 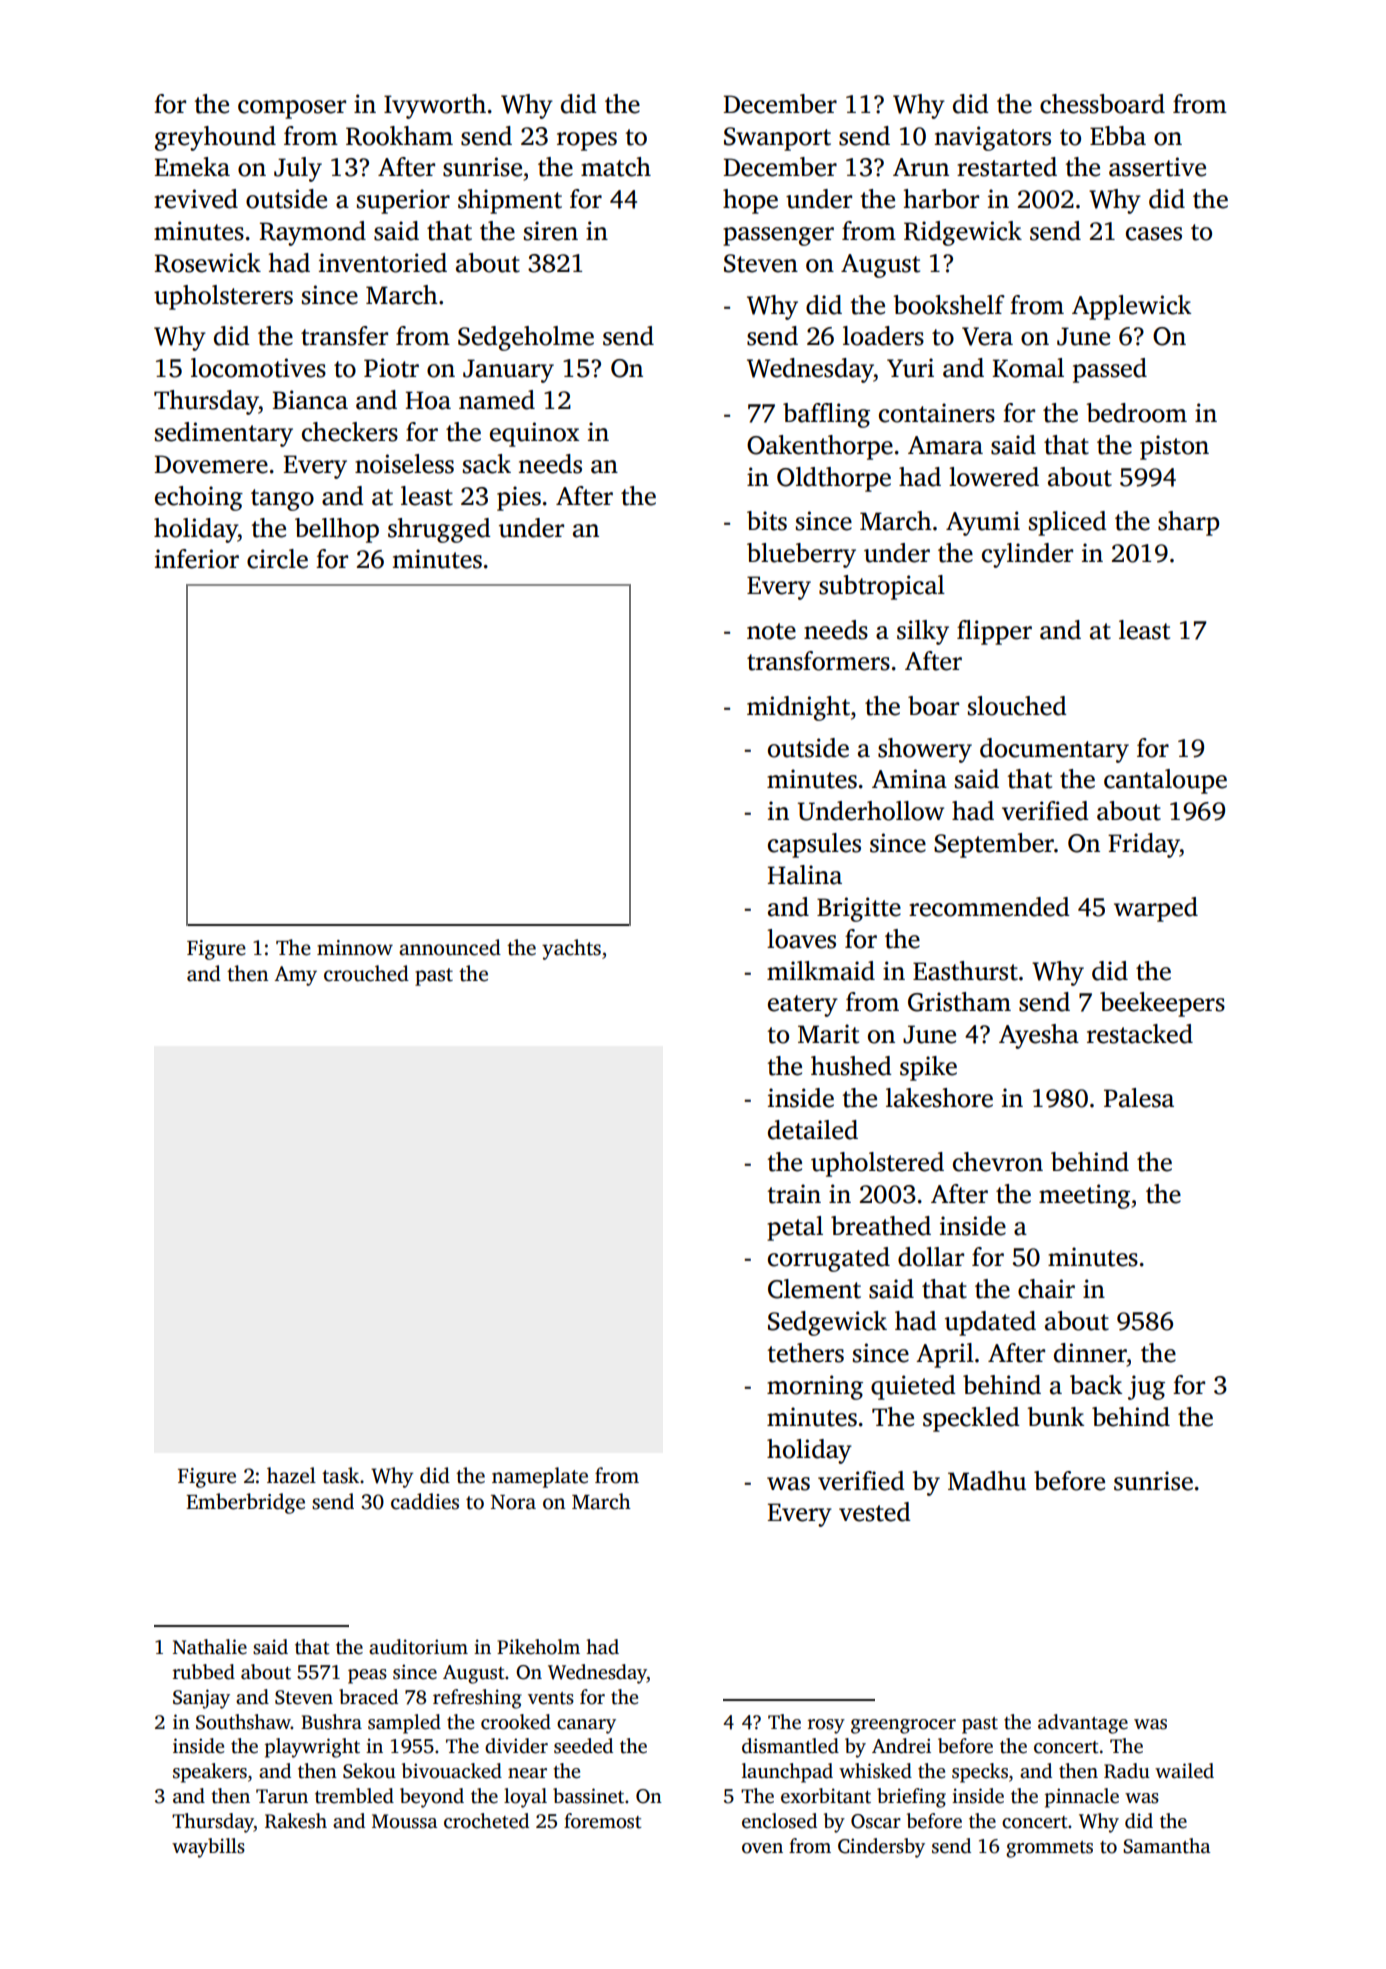 What do you see at coordinates (1174, 447) in the image?
I see `piston` at bounding box center [1174, 447].
